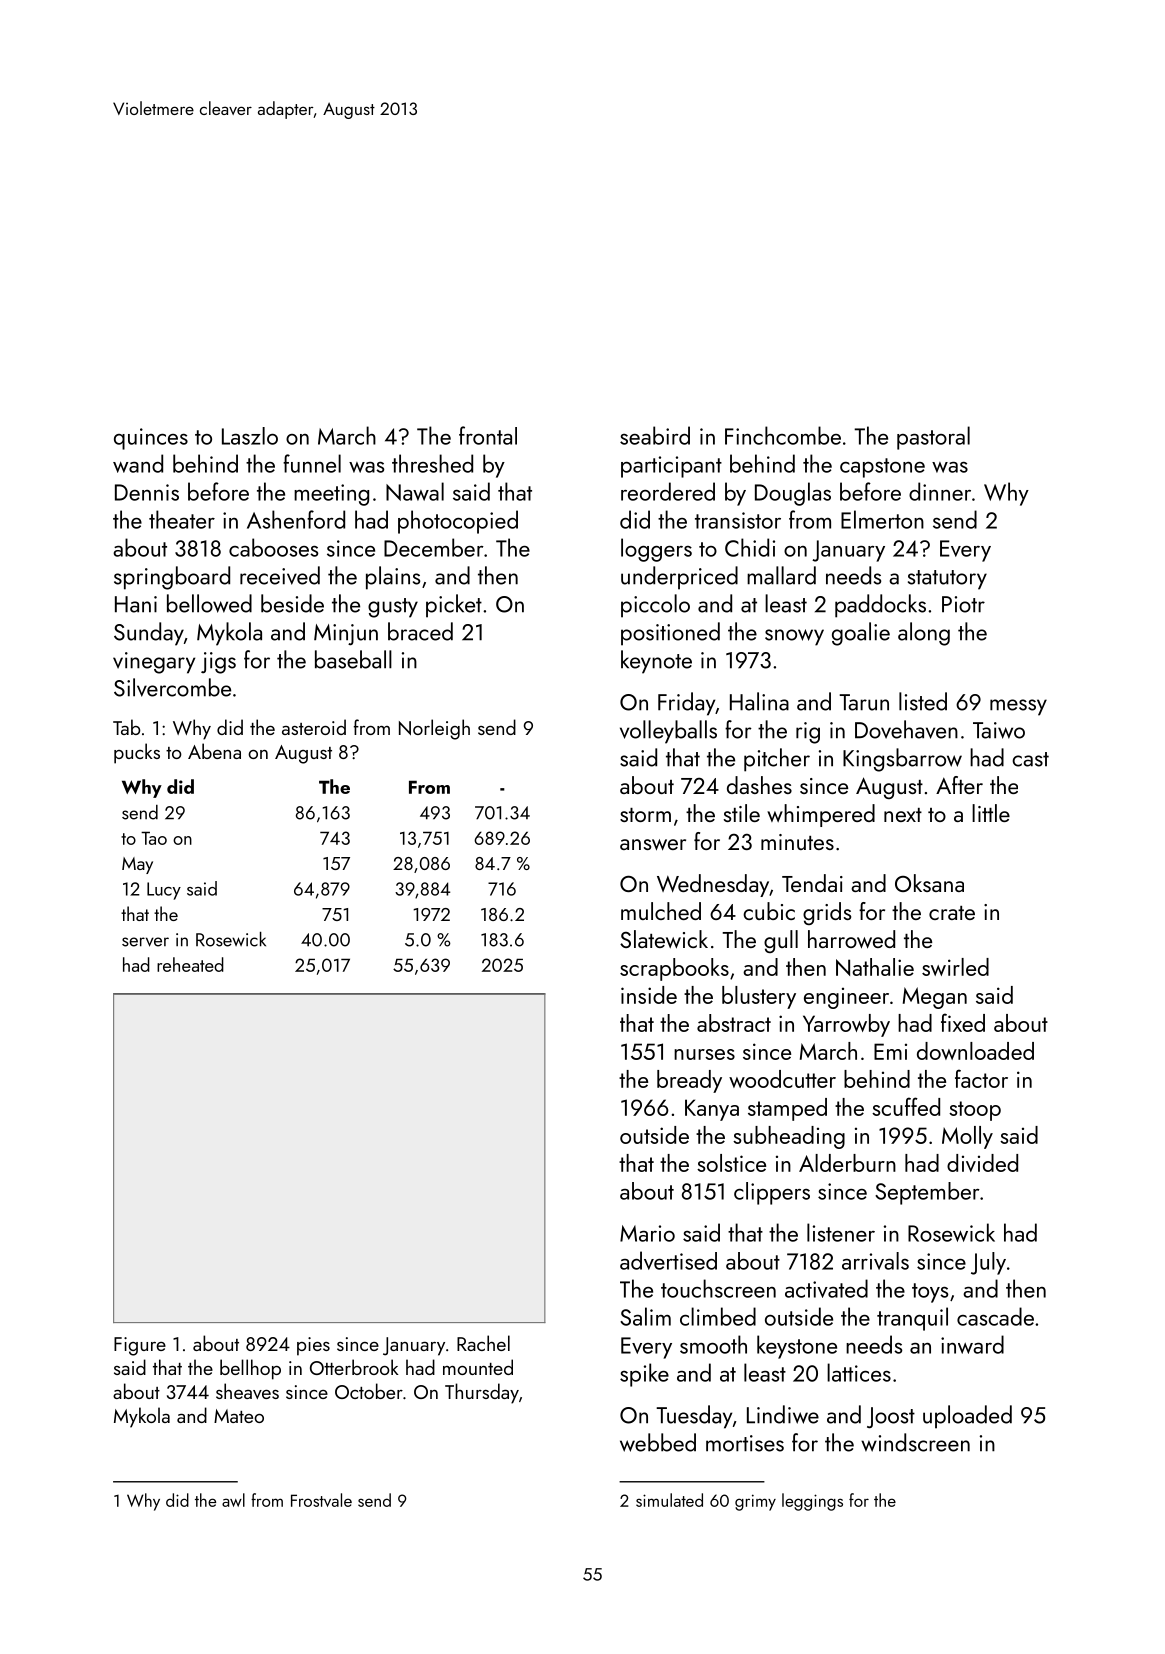 The image size is (1165, 1654). What do you see at coordinates (933, 438) in the screenshot?
I see `pastoral` at bounding box center [933, 438].
